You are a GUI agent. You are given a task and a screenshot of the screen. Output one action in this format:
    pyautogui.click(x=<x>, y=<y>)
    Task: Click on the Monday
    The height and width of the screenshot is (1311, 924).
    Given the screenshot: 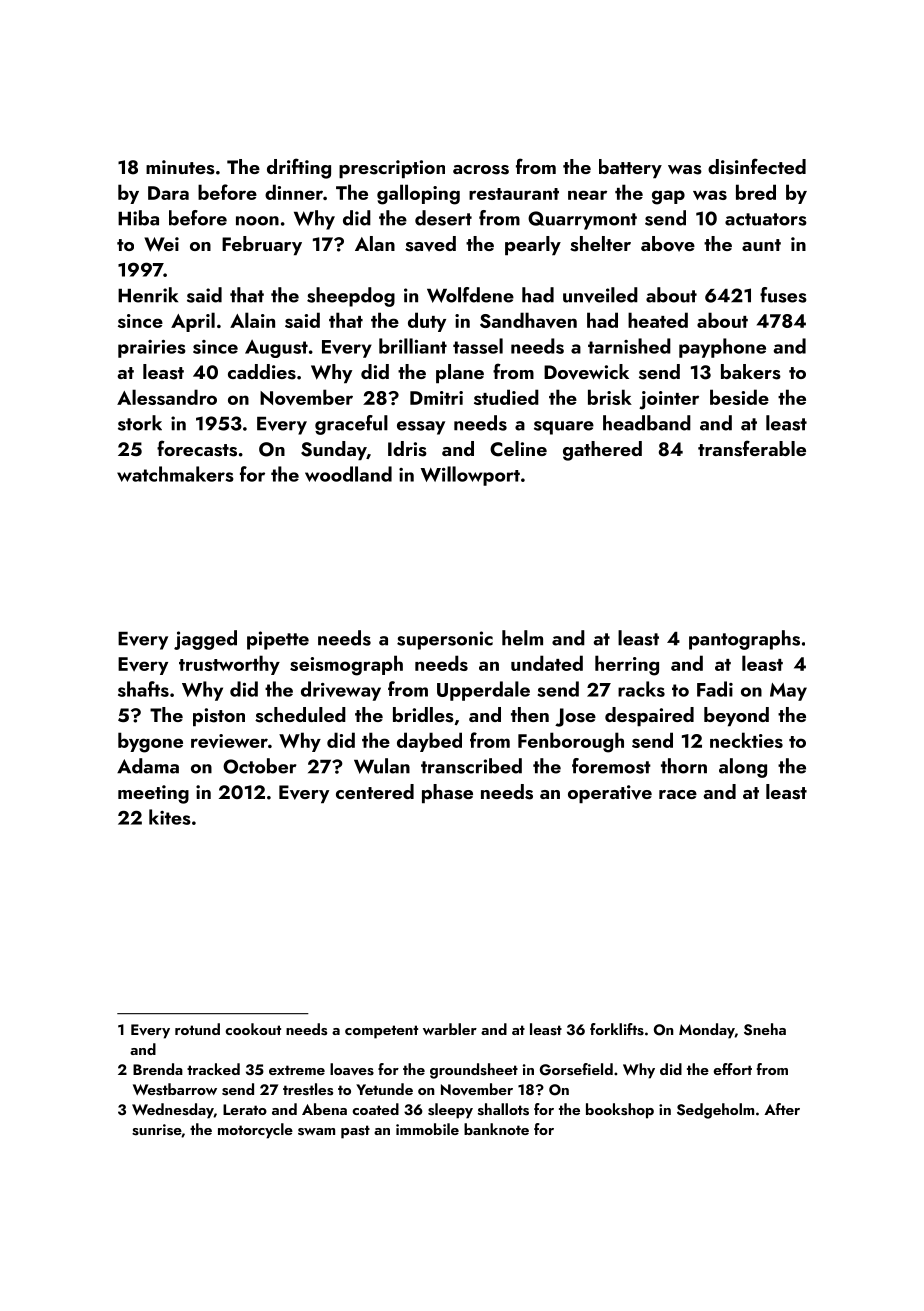 What is the action you would take?
    pyautogui.click(x=707, y=1031)
